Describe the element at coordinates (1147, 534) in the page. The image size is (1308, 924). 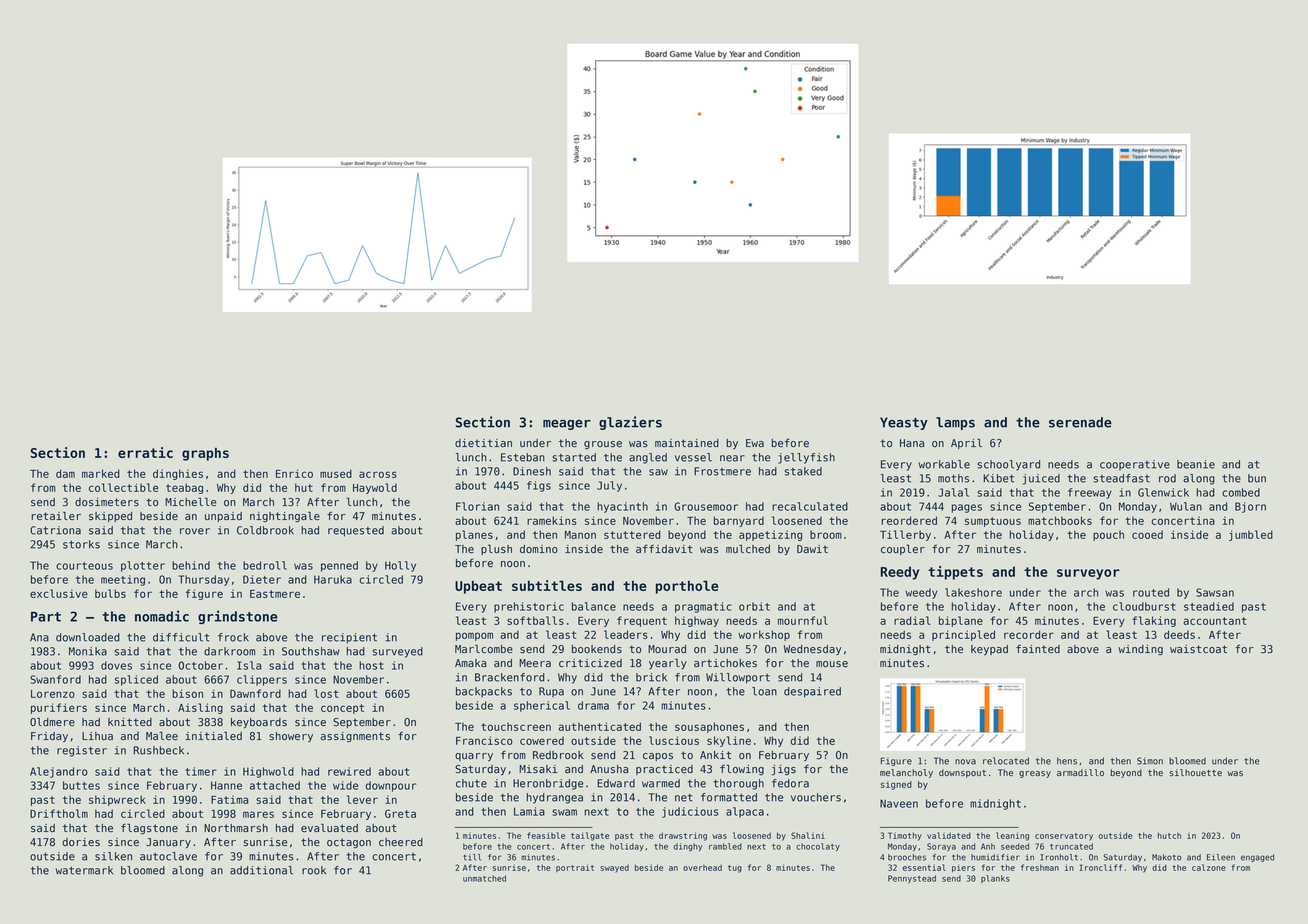
I see `cooed` at that location.
